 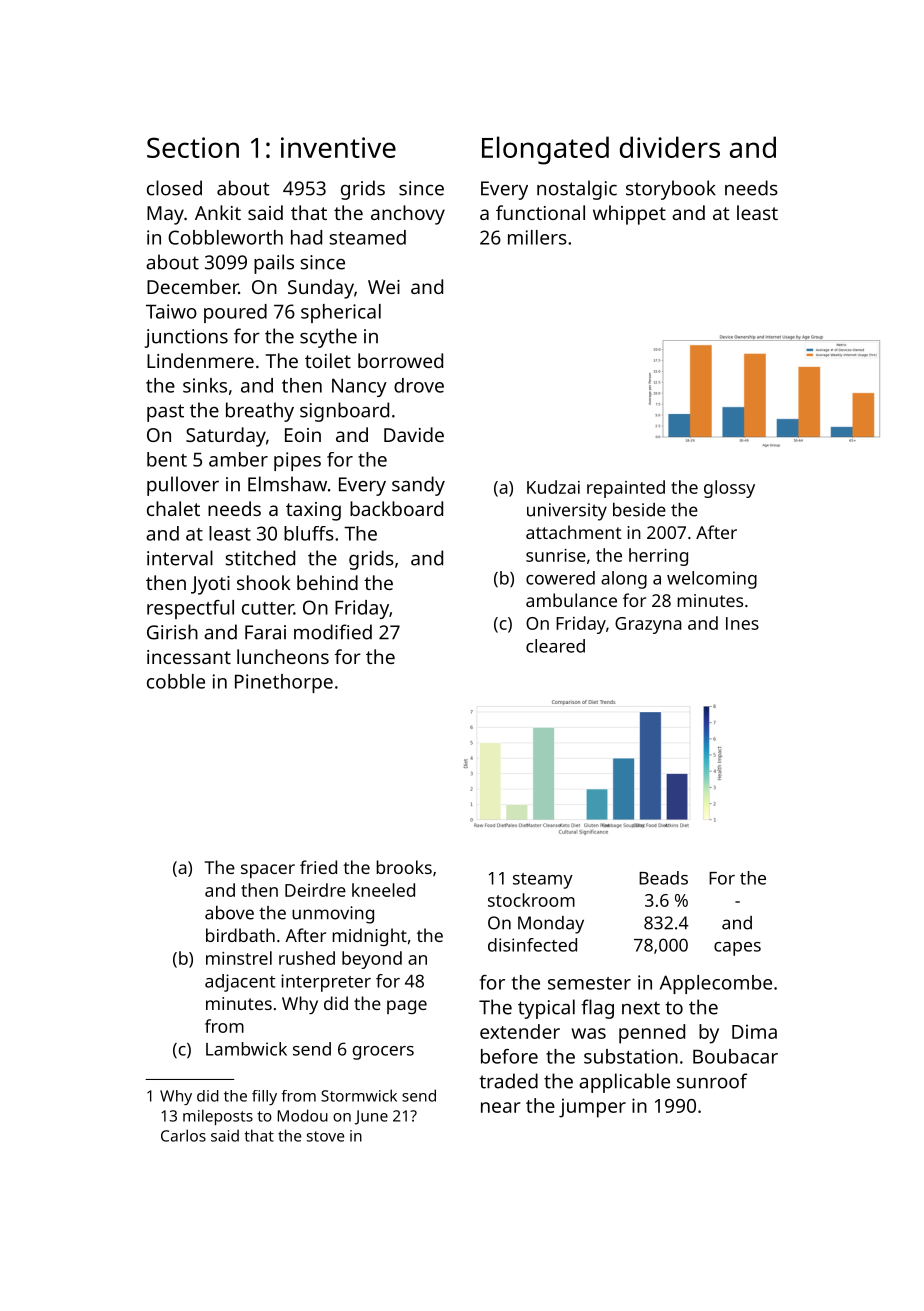 I want to click on Pinethorpe, so click(x=284, y=683).
